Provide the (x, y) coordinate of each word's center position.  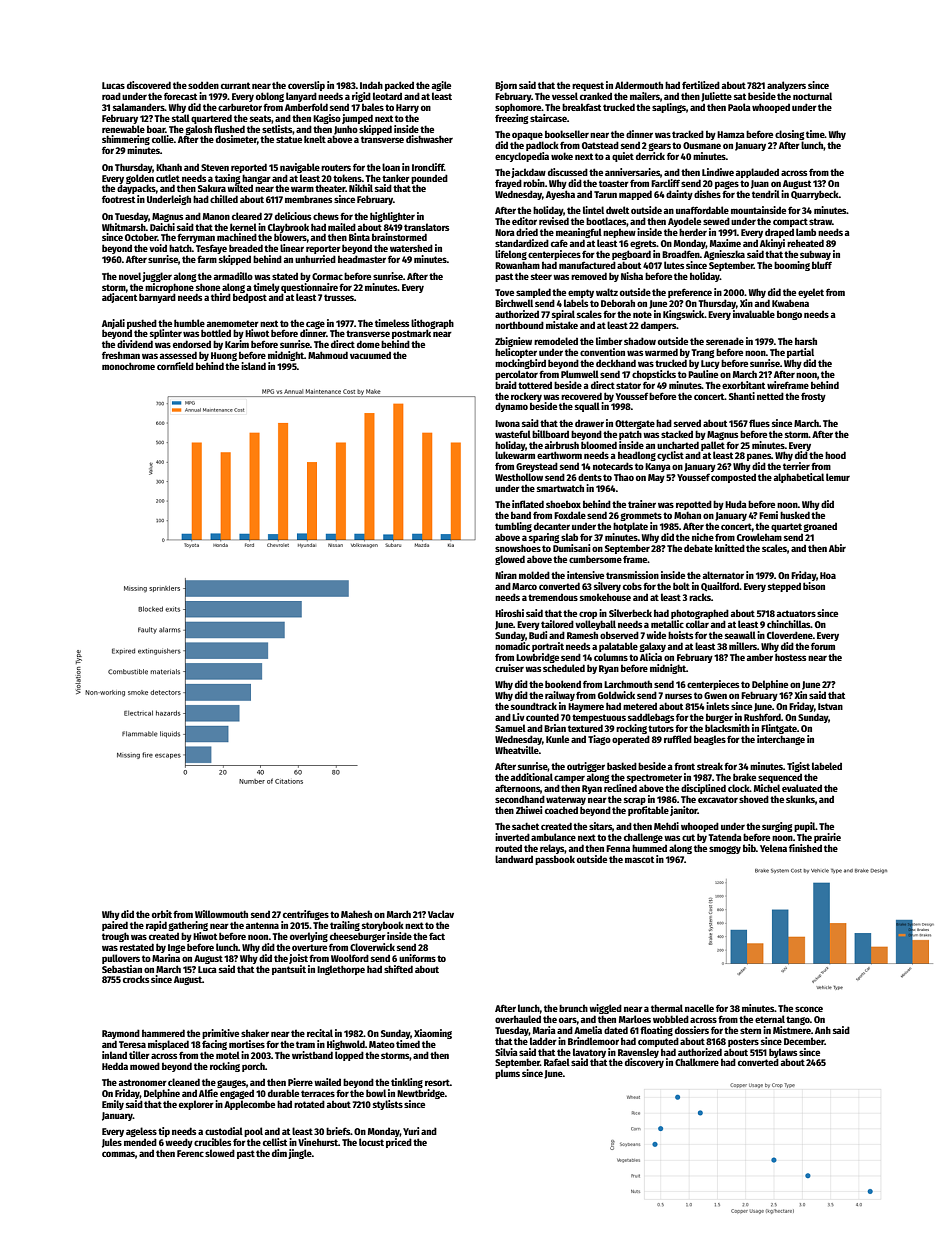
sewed (716, 221)
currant (235, 85)
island (253, 366)
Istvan (830, 706)
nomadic (512, 646)
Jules (112, 1143)
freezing (512, 119)
